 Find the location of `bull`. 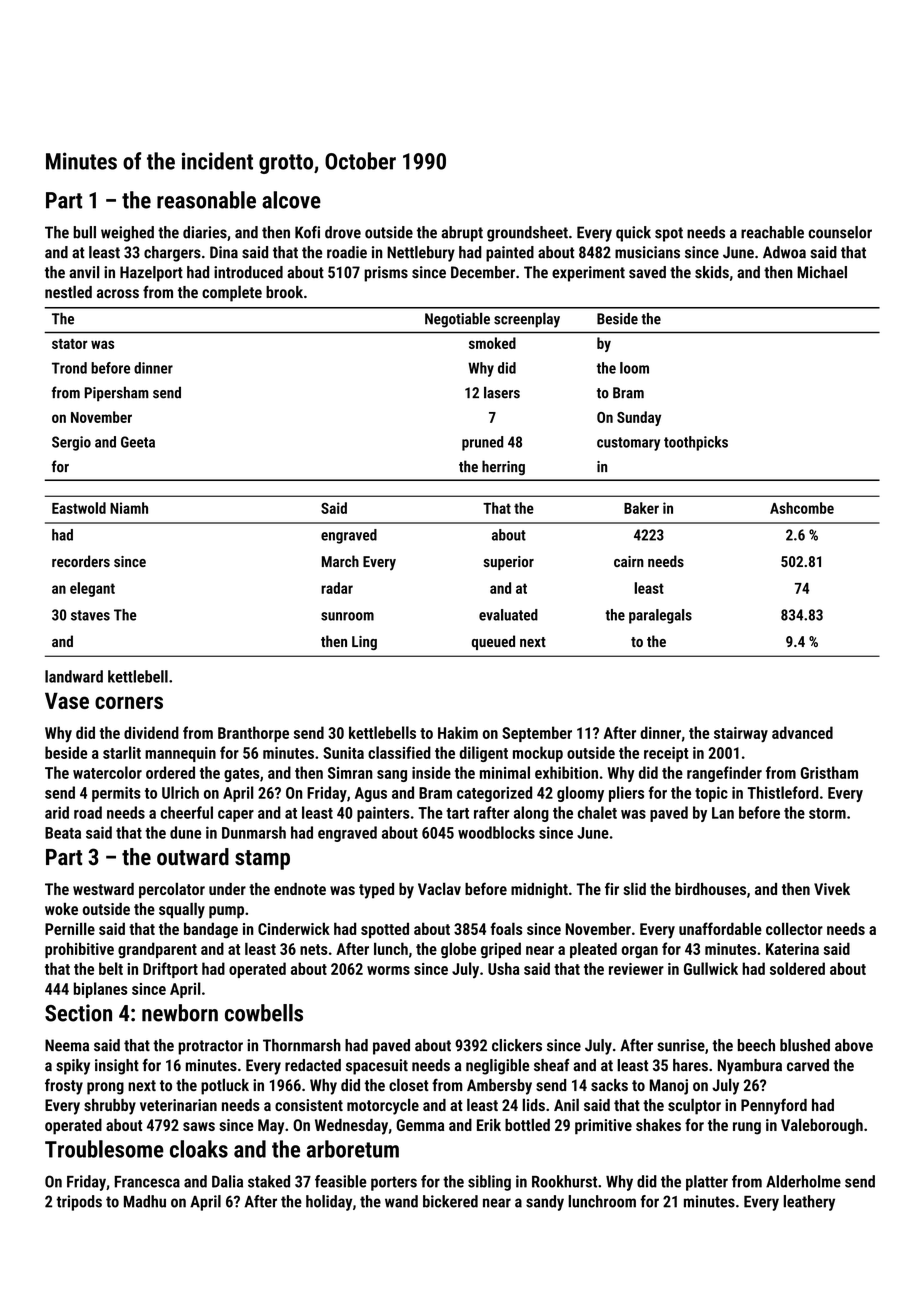

bull is located at coordinates (84, 232).
